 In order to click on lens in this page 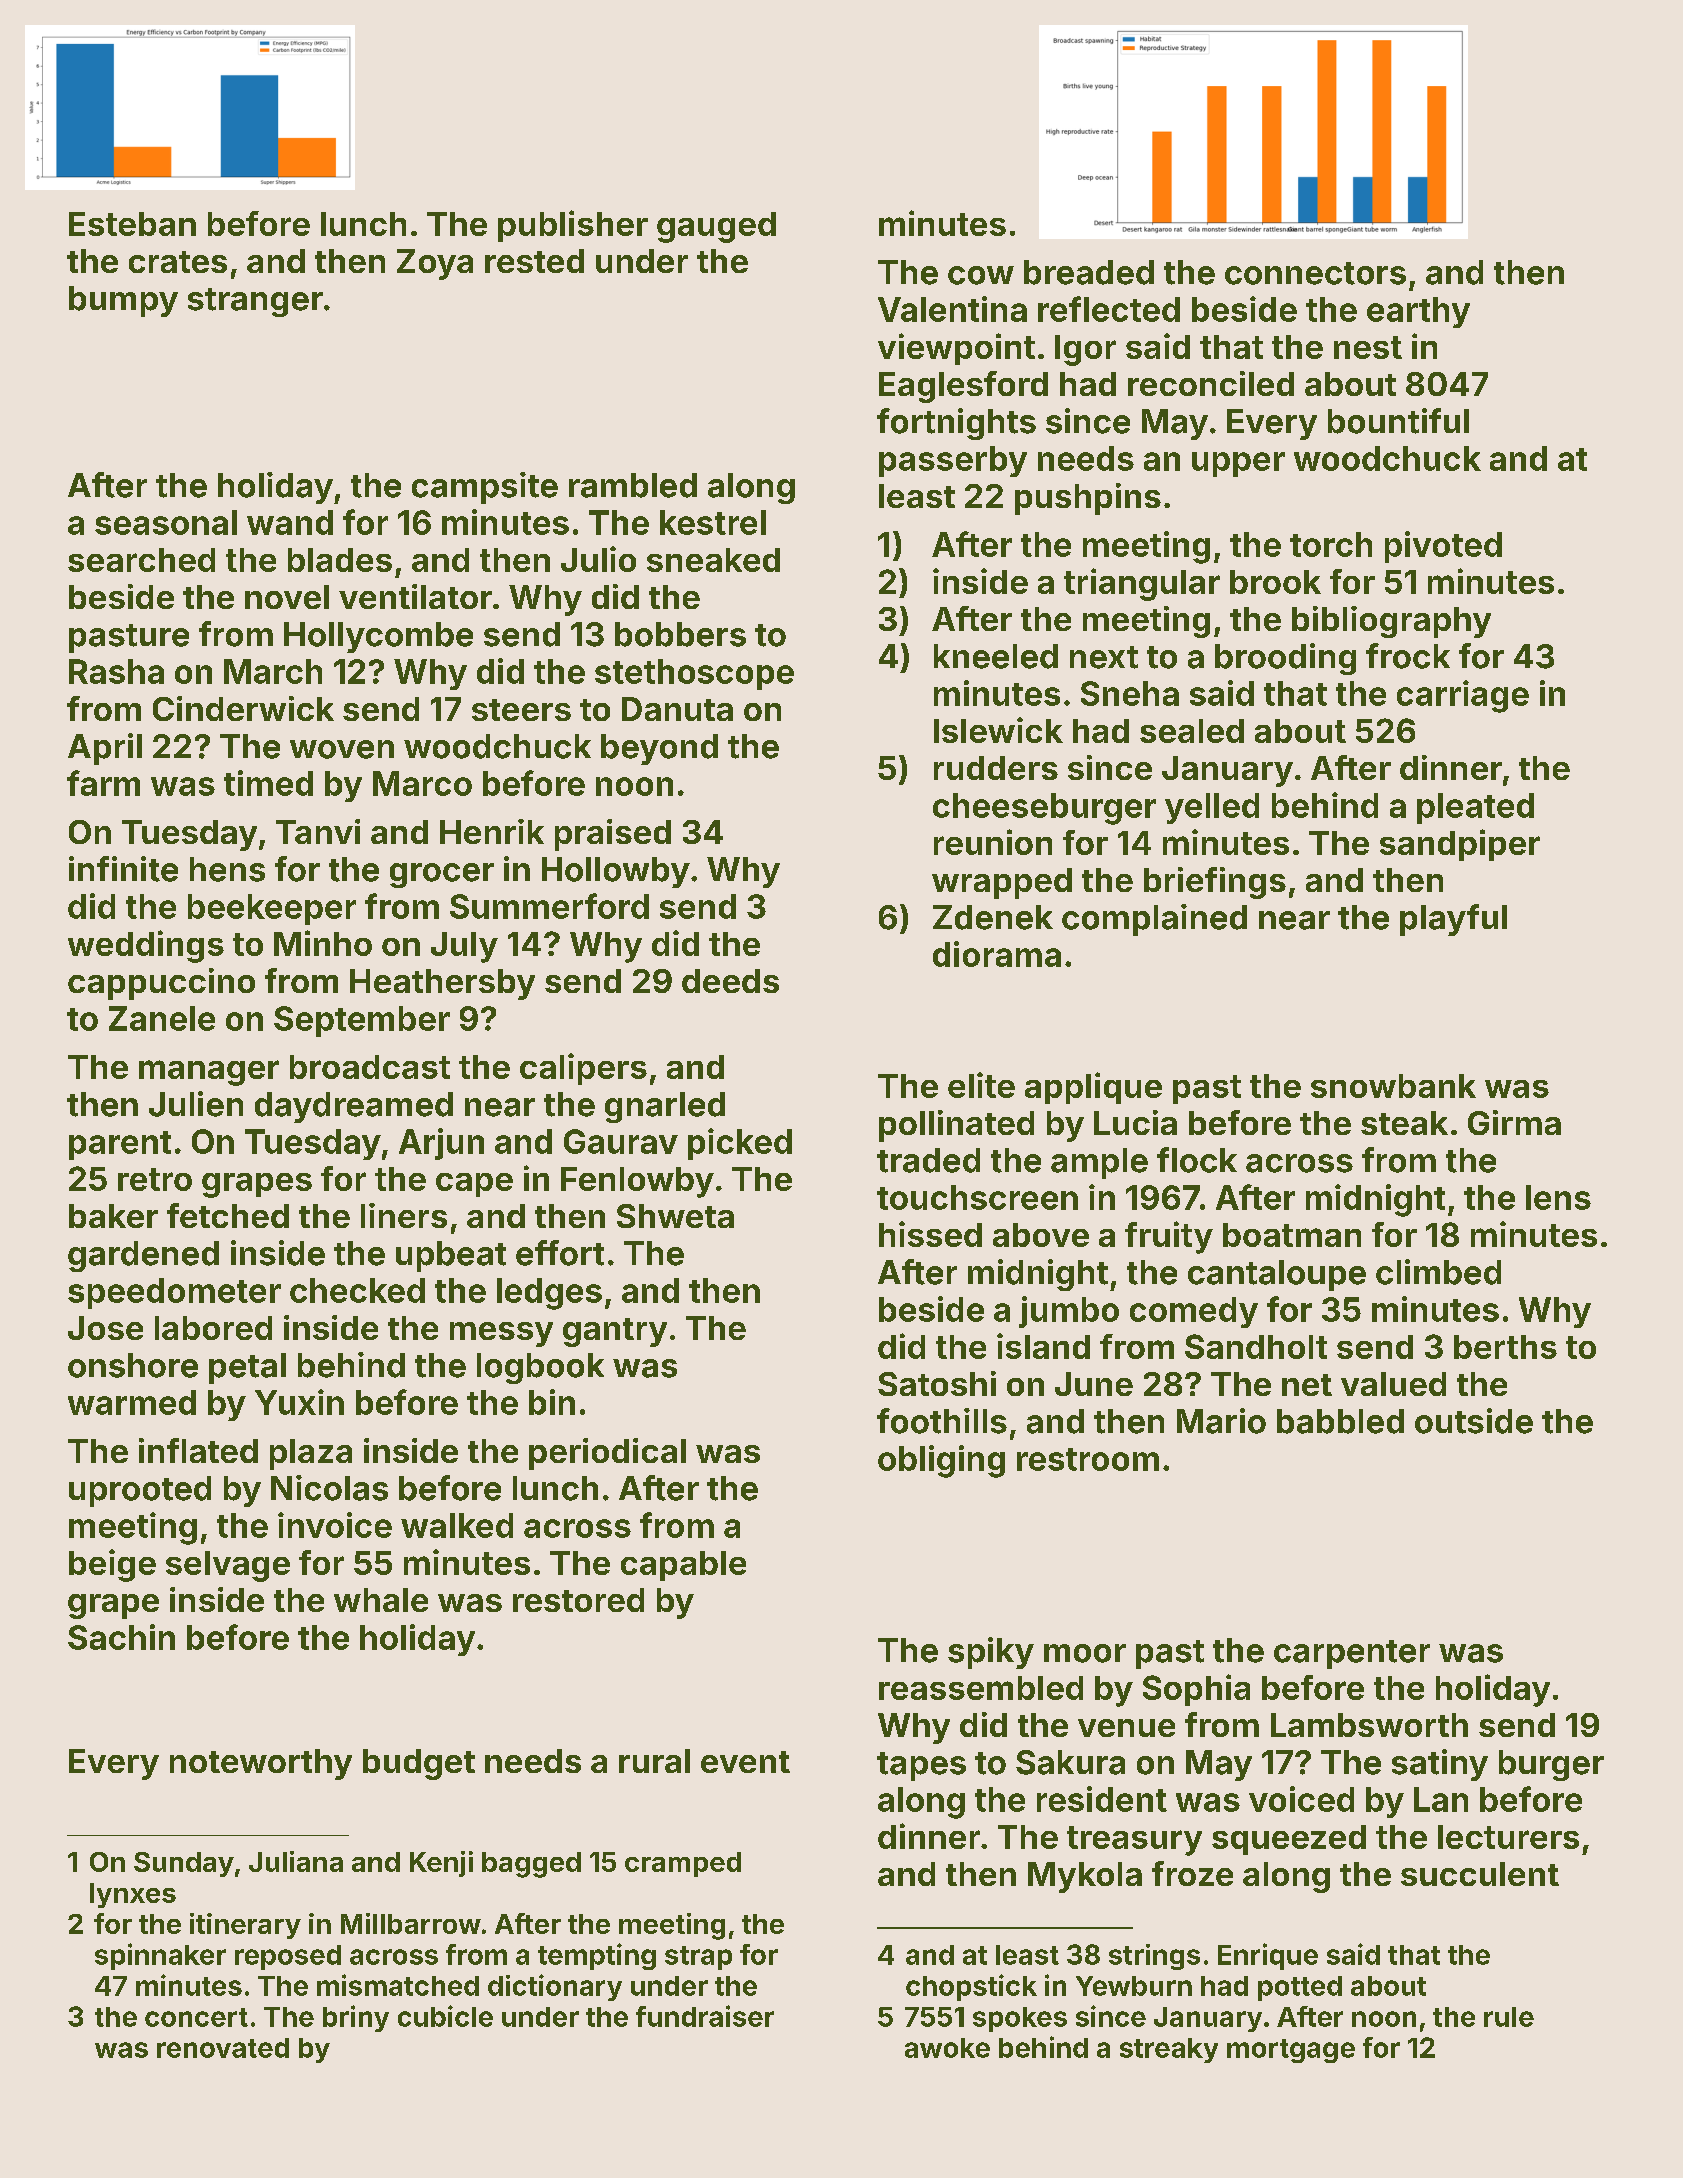, I will do `click(1558, 1197)`.
